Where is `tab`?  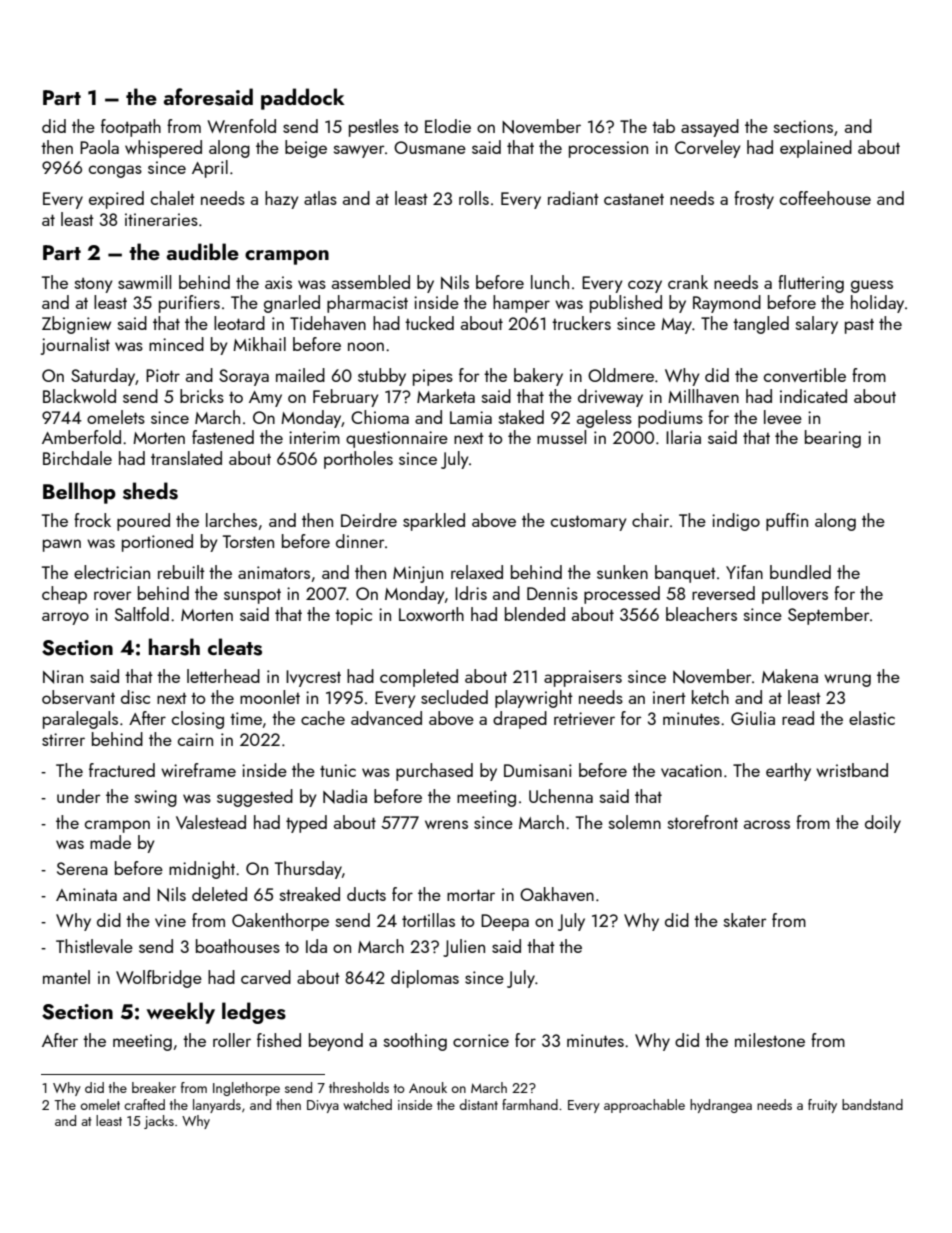
tab is located at coordinates (663, 126).
